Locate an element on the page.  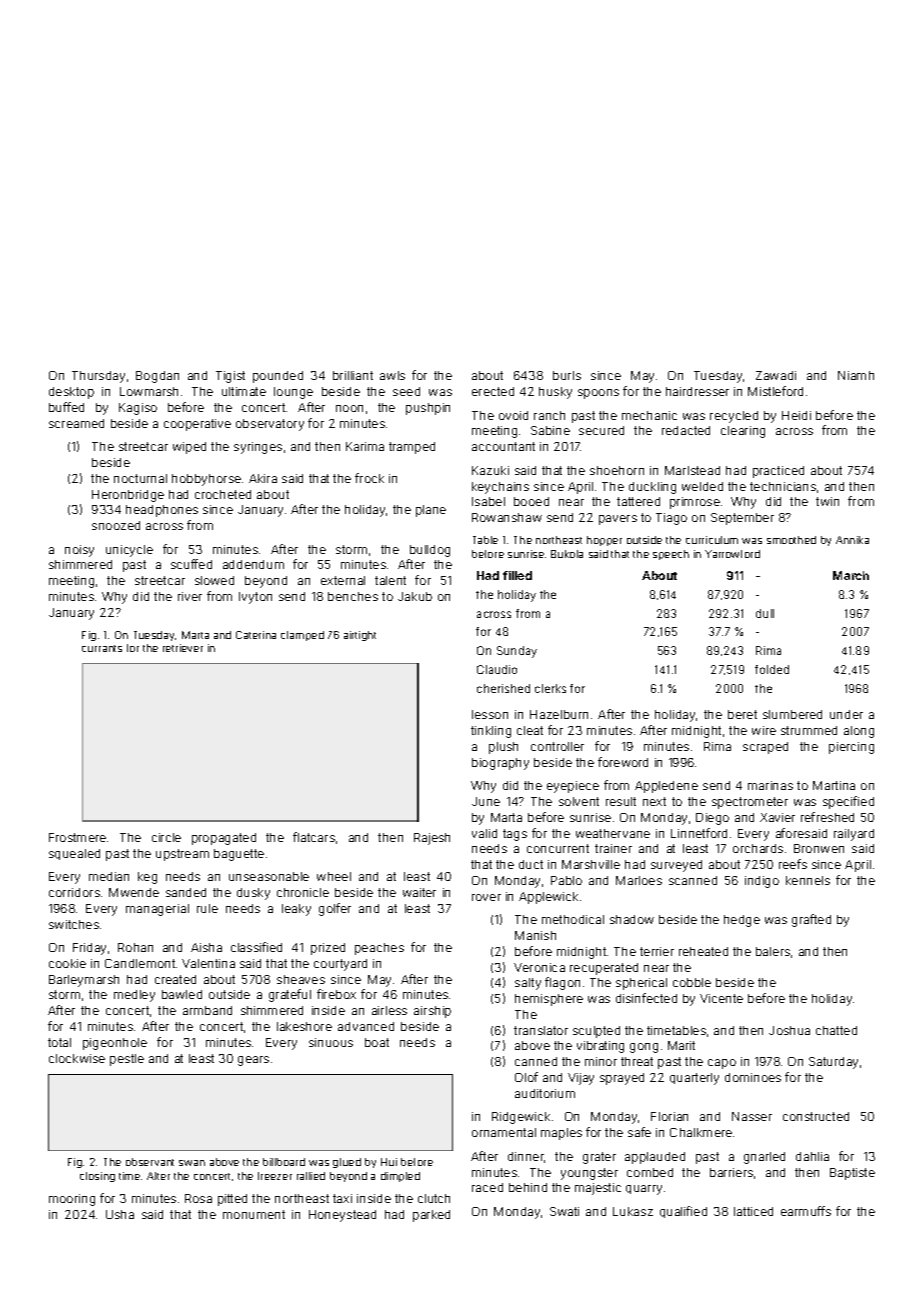
clearing is located at coordinates (743, 432).
